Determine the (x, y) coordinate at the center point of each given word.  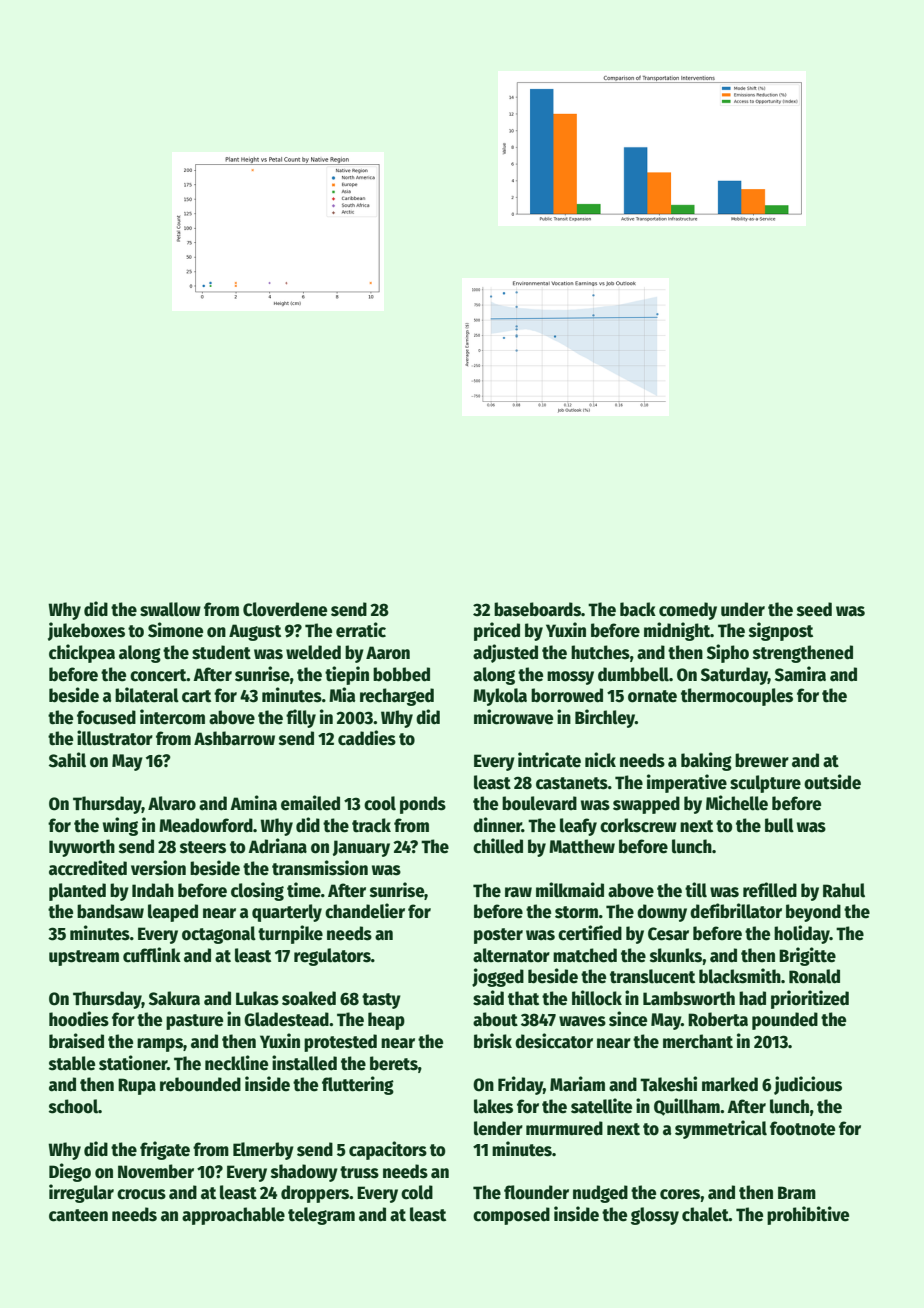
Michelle (737, 803)
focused (106, 717)
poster (498, 936)
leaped (173, 913)
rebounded (200, 1084)
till (696, 890)
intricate (549, 760)
